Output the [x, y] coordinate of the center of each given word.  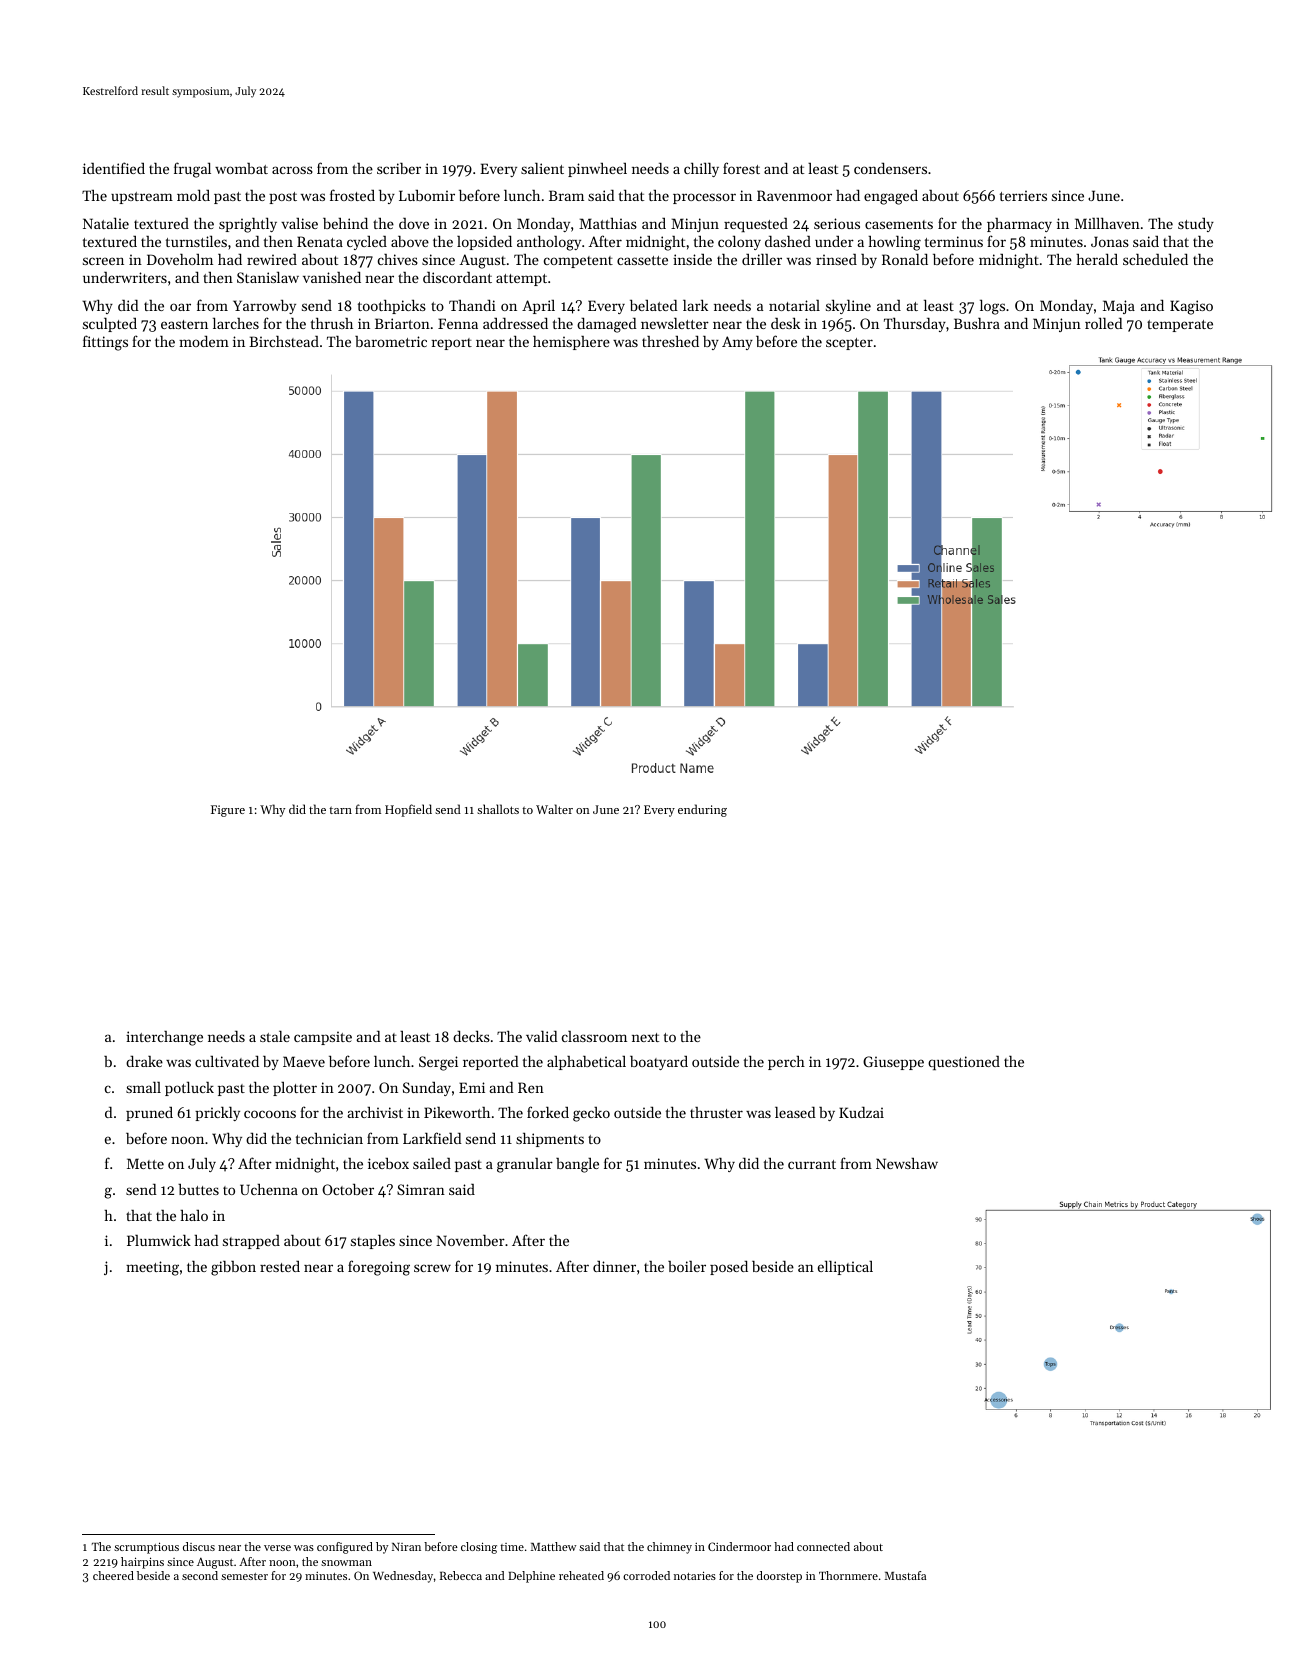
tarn [340, 810]
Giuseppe [893, 1063]
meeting [152, 1268]
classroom [594, 1036]
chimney [669, 1548]
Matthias [608, 223]
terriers [1023, 195]
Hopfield [408, 810]
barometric [391, 341]
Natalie [106, 223]
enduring [702, 810]
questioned [964, 1063]
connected [823, 1546]
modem [204, 341]
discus [199, 1546]
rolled [1104, 323]
